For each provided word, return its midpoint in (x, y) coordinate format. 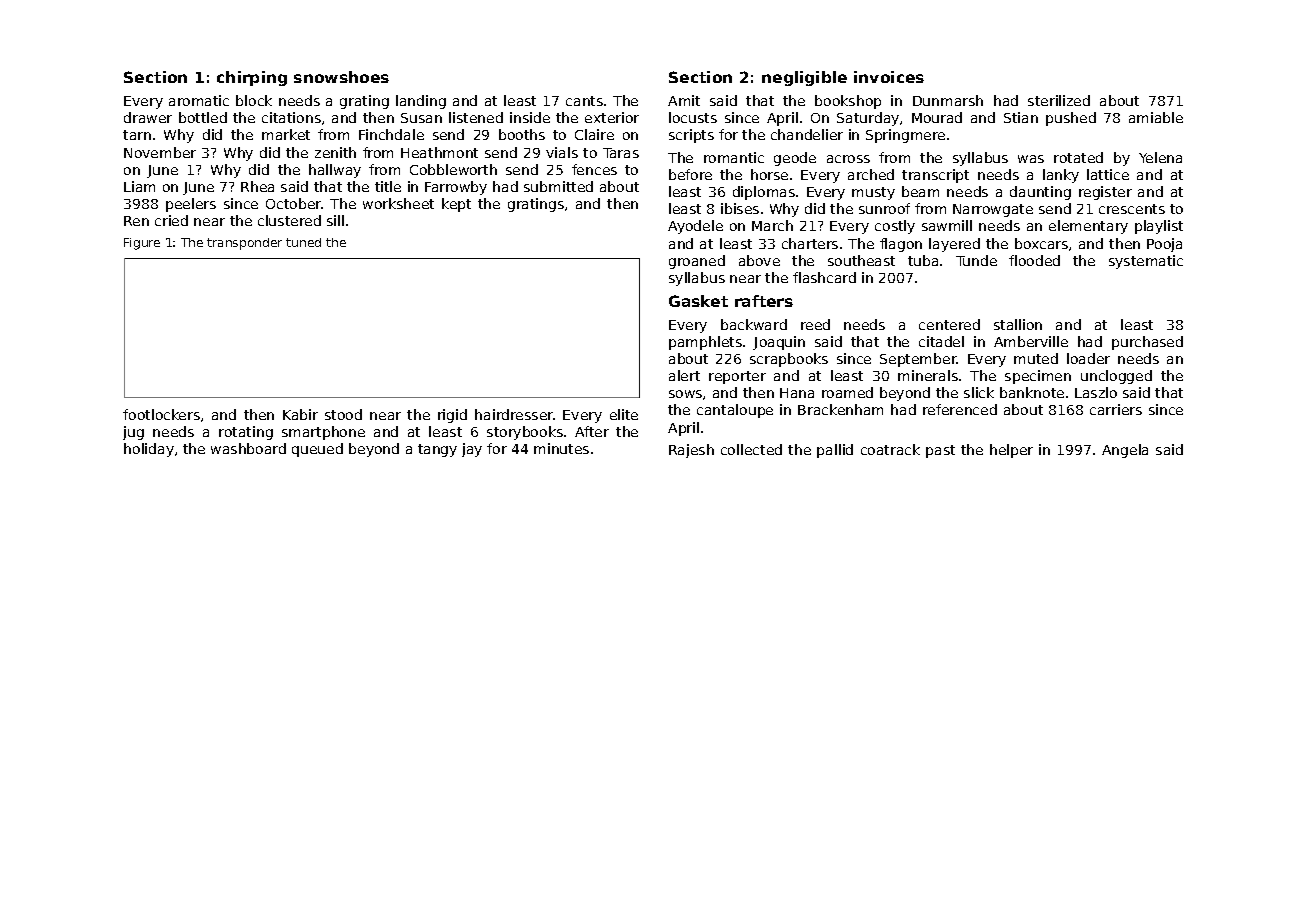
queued (317, 450)
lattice (1108, 174)
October (294, 203)
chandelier (807, 134)
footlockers (161, 414)
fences (594, 169)
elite (624, 414)
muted (1036, 358)
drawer (148, 117)
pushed (1071, 119)
